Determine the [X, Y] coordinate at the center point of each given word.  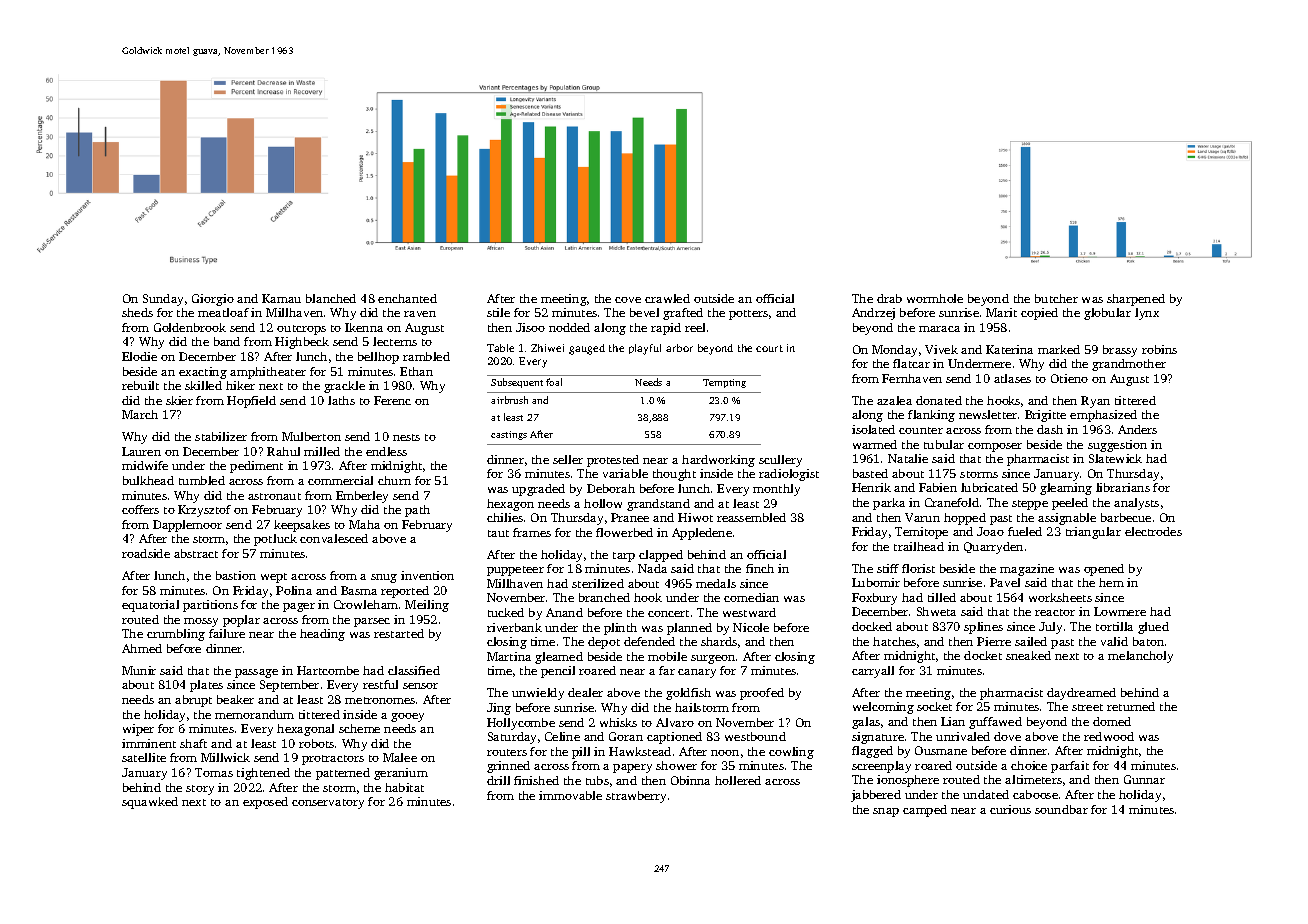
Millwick [225, 757]
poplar [241, 621]
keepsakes [302, 526]
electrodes [1153, 531]
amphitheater [268, 373]
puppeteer [515, 571]
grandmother [1129, 365]
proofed [762, 694]
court [769, 348]
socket [934, 706]
